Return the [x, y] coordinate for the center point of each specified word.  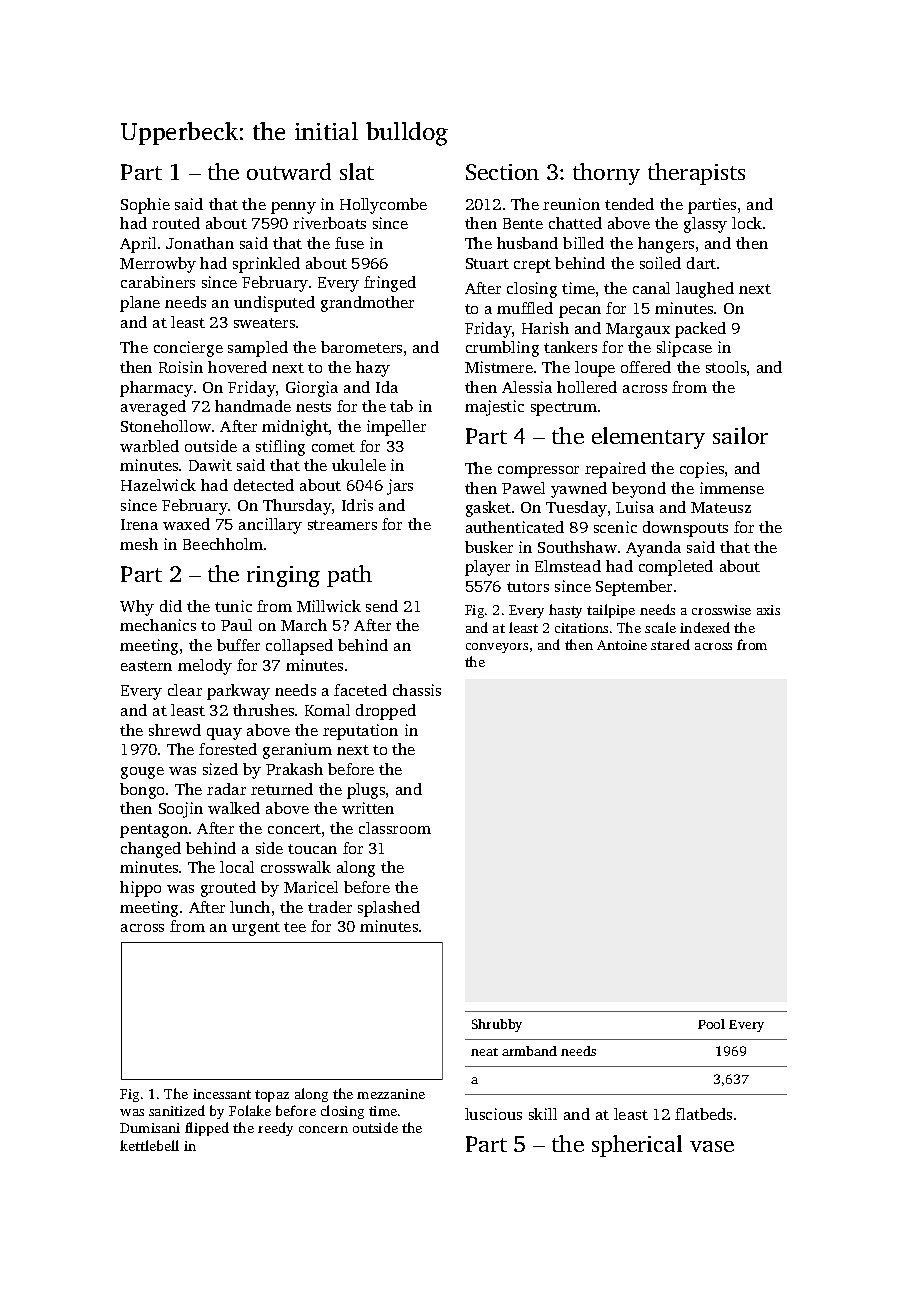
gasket [488, 509]
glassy [705, 225]
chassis [417, 690]
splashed [389, 909]
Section [502, 172]
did [171, 606]
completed [676, 568]
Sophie [145, 206]
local [237, 867]
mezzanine [391, 1094]
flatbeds [703, 1114]
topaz [272, 1096]
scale [660, 627]
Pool [711, 1024]
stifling [280, 448]
